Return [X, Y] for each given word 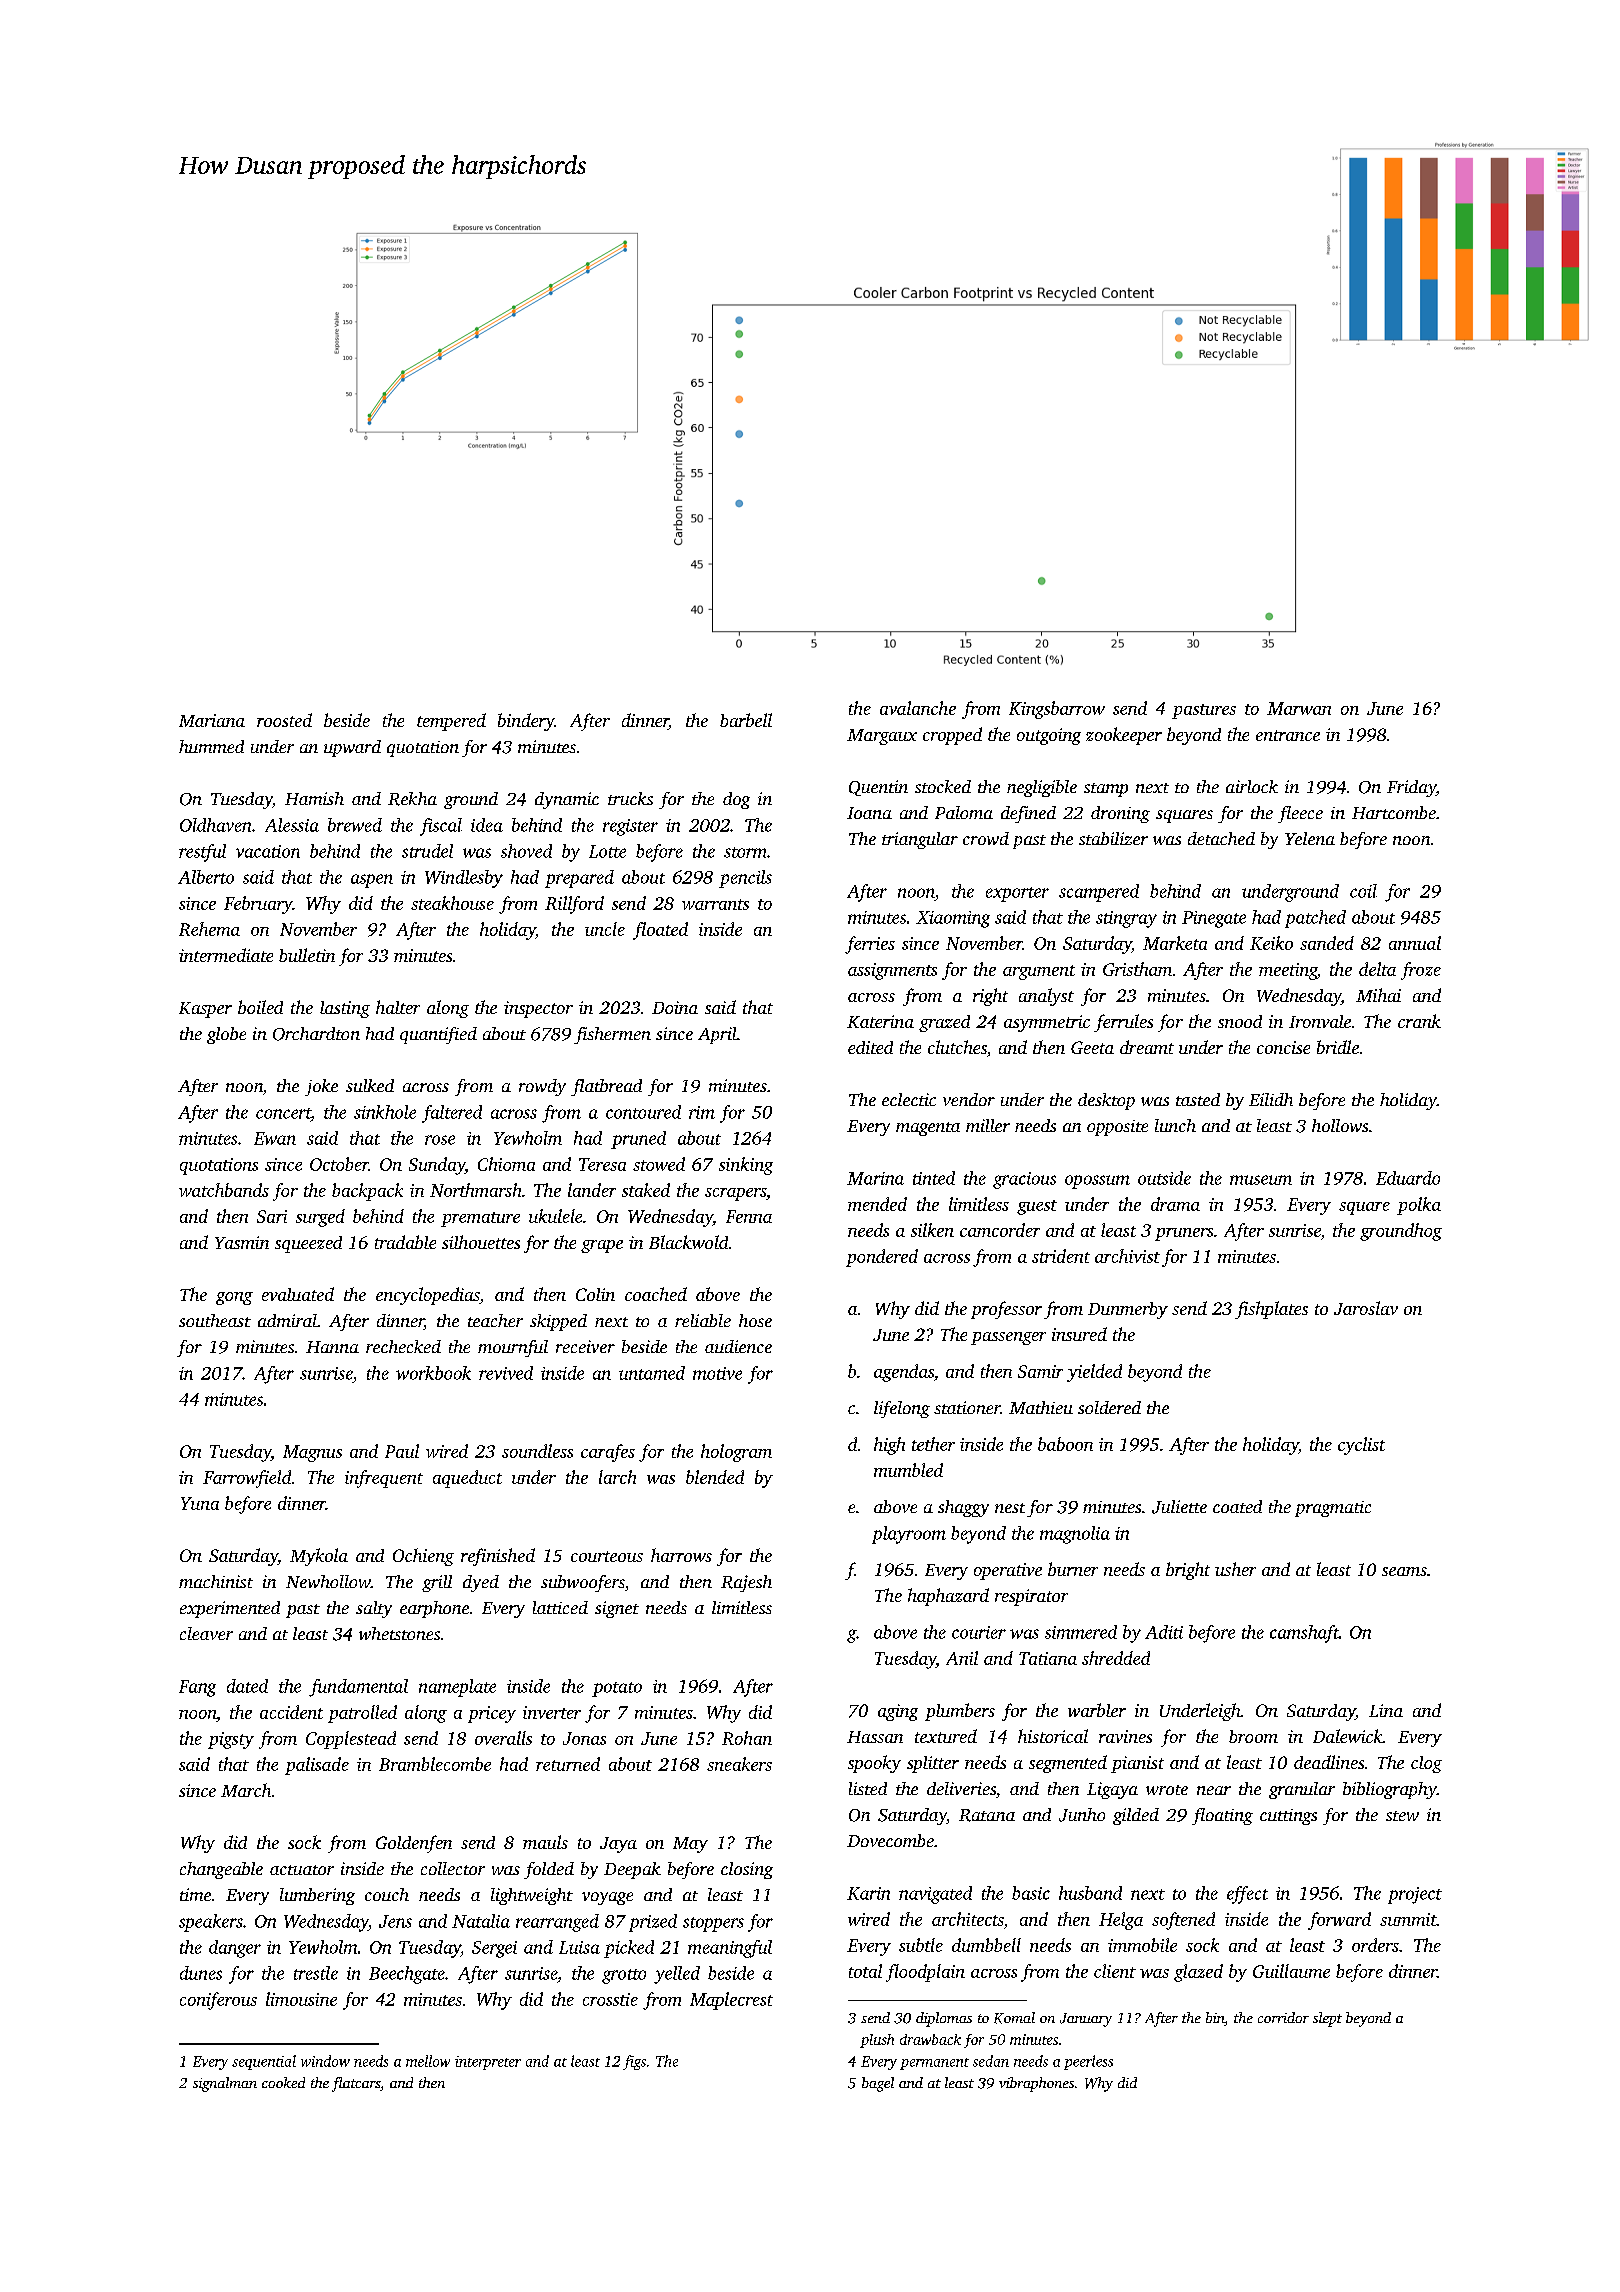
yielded [1094, 1373]
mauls [545, 1842]
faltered [452, 1114]
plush [877, 2041]
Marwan [1299, 708]
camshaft [1304, 1634]
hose [755, 1320]
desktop [1106, 1101]
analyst [1046, 997]
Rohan [747, 1738]
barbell [746, 720]
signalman [225, 2084]
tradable [405, 1242]
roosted [284, 720]
